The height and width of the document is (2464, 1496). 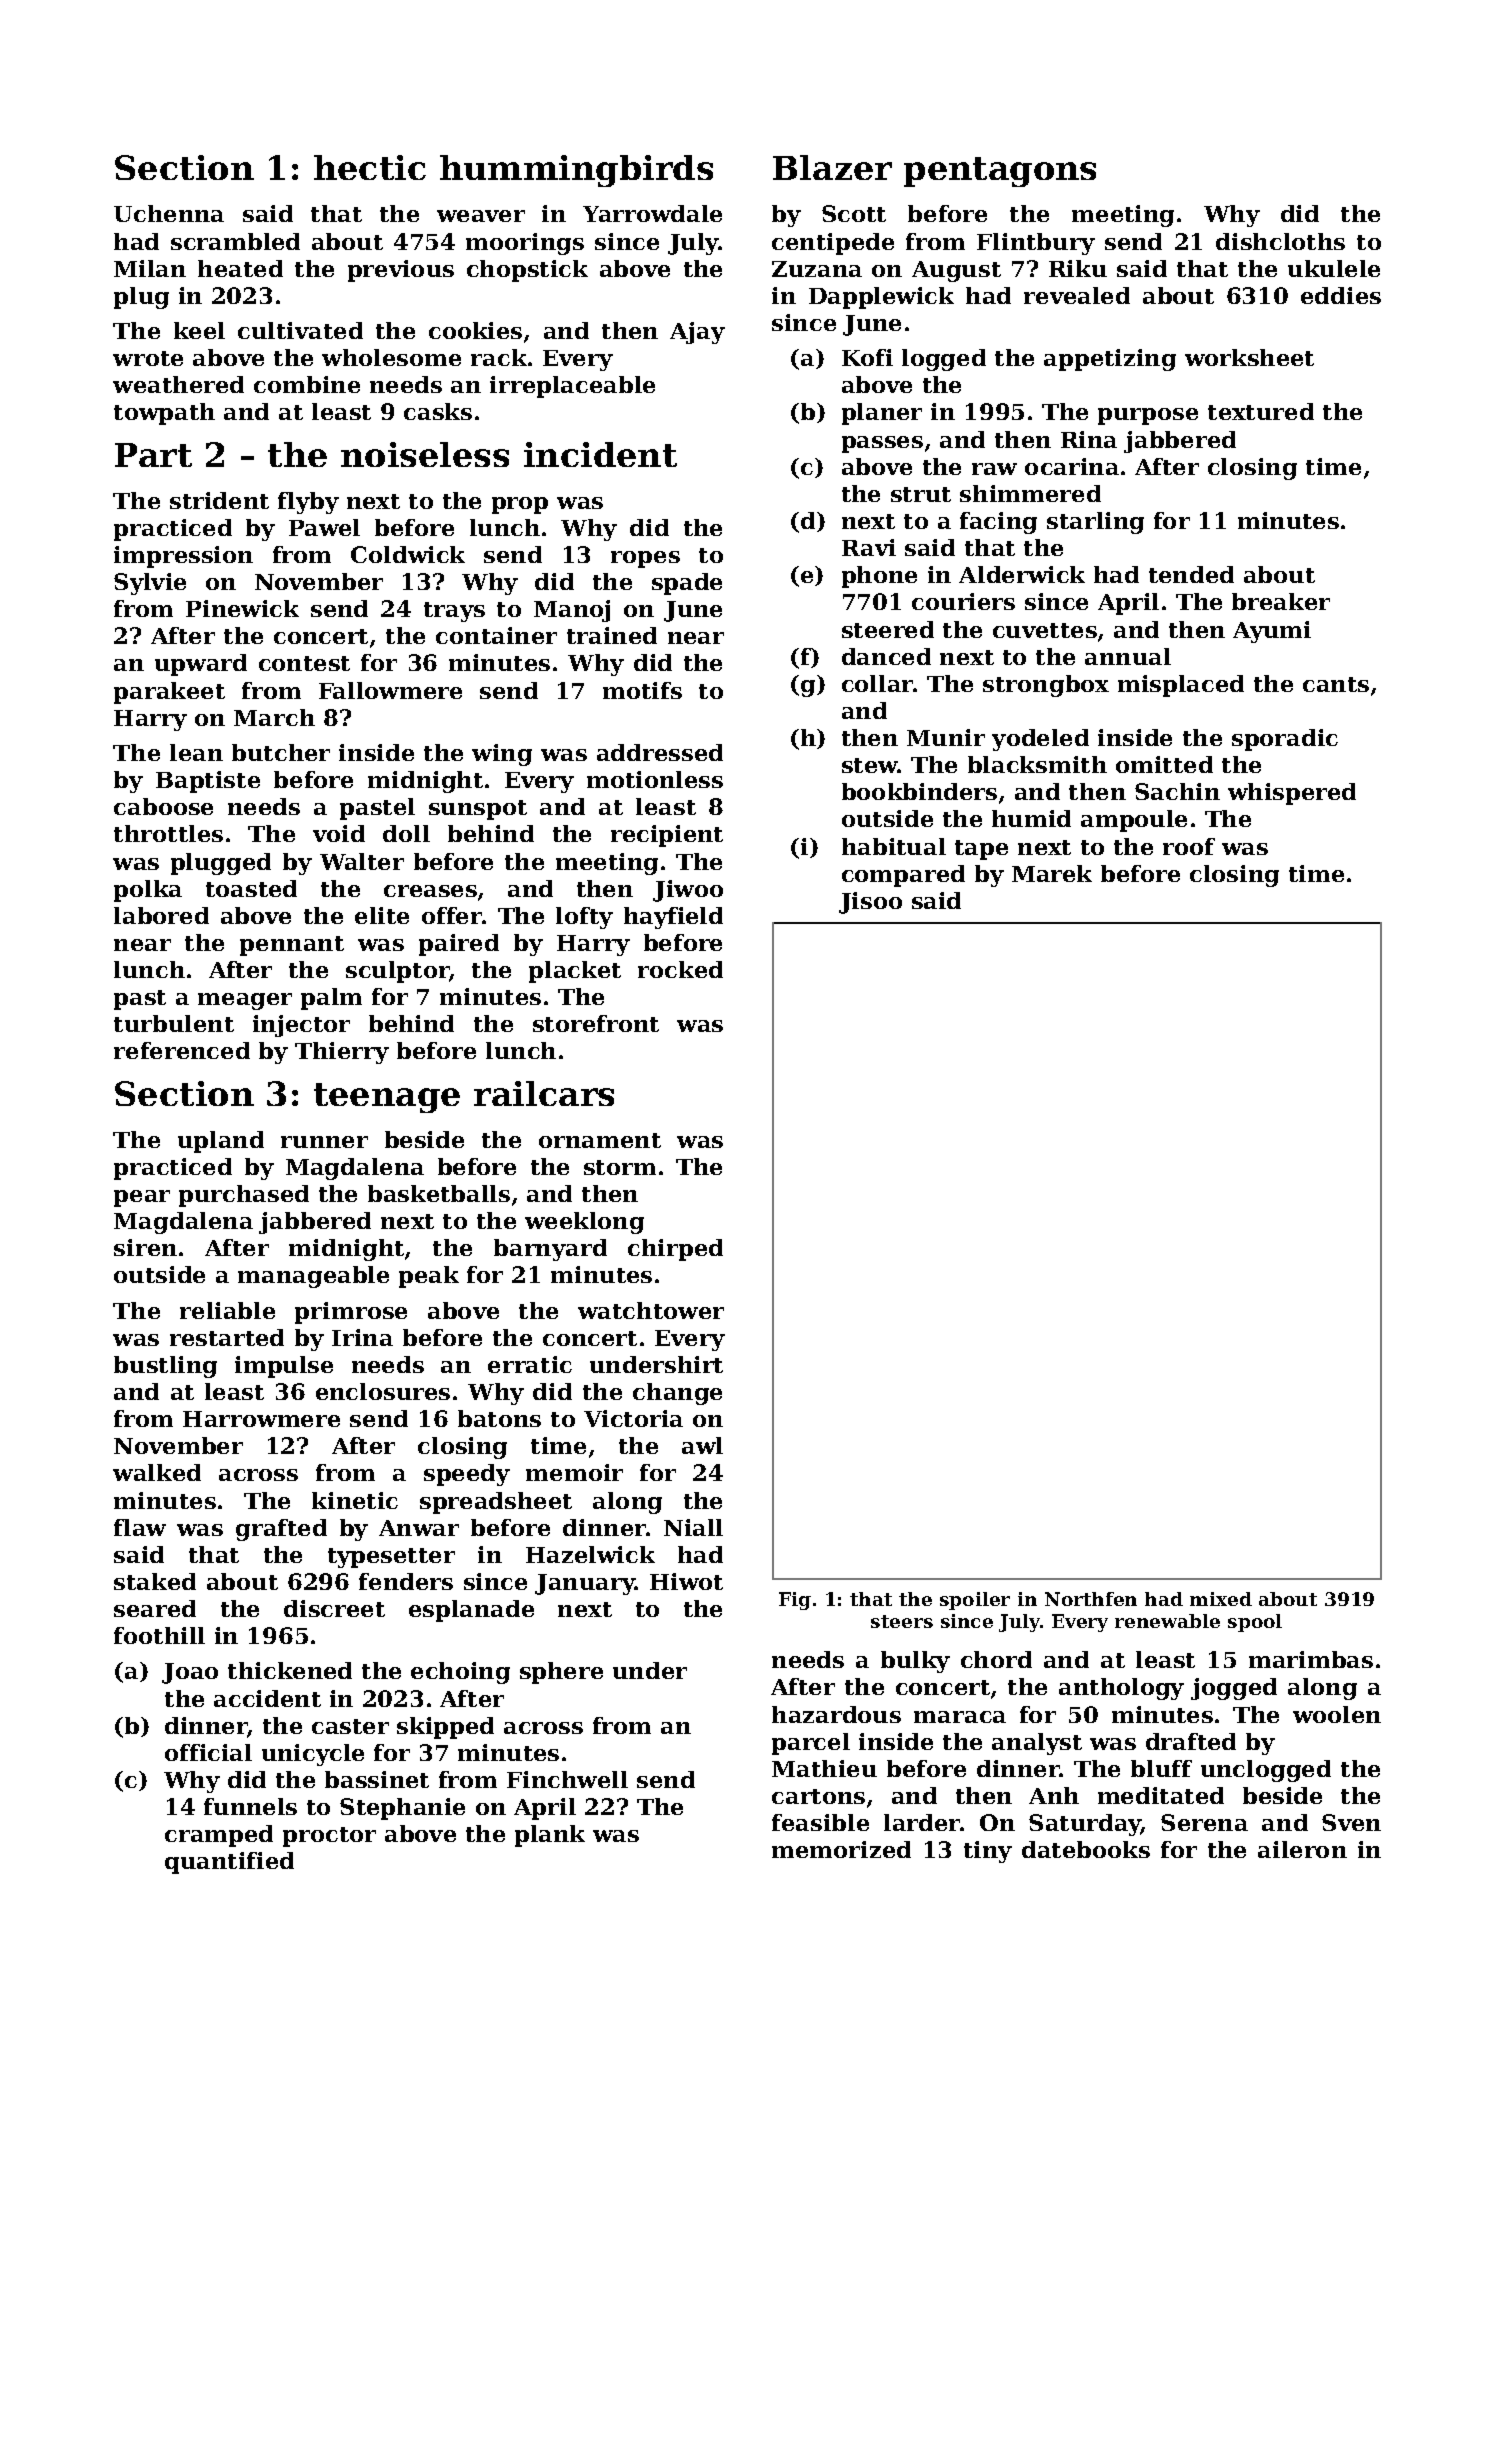 I want to click on Jiwoo, so click(x=688, y=891).
